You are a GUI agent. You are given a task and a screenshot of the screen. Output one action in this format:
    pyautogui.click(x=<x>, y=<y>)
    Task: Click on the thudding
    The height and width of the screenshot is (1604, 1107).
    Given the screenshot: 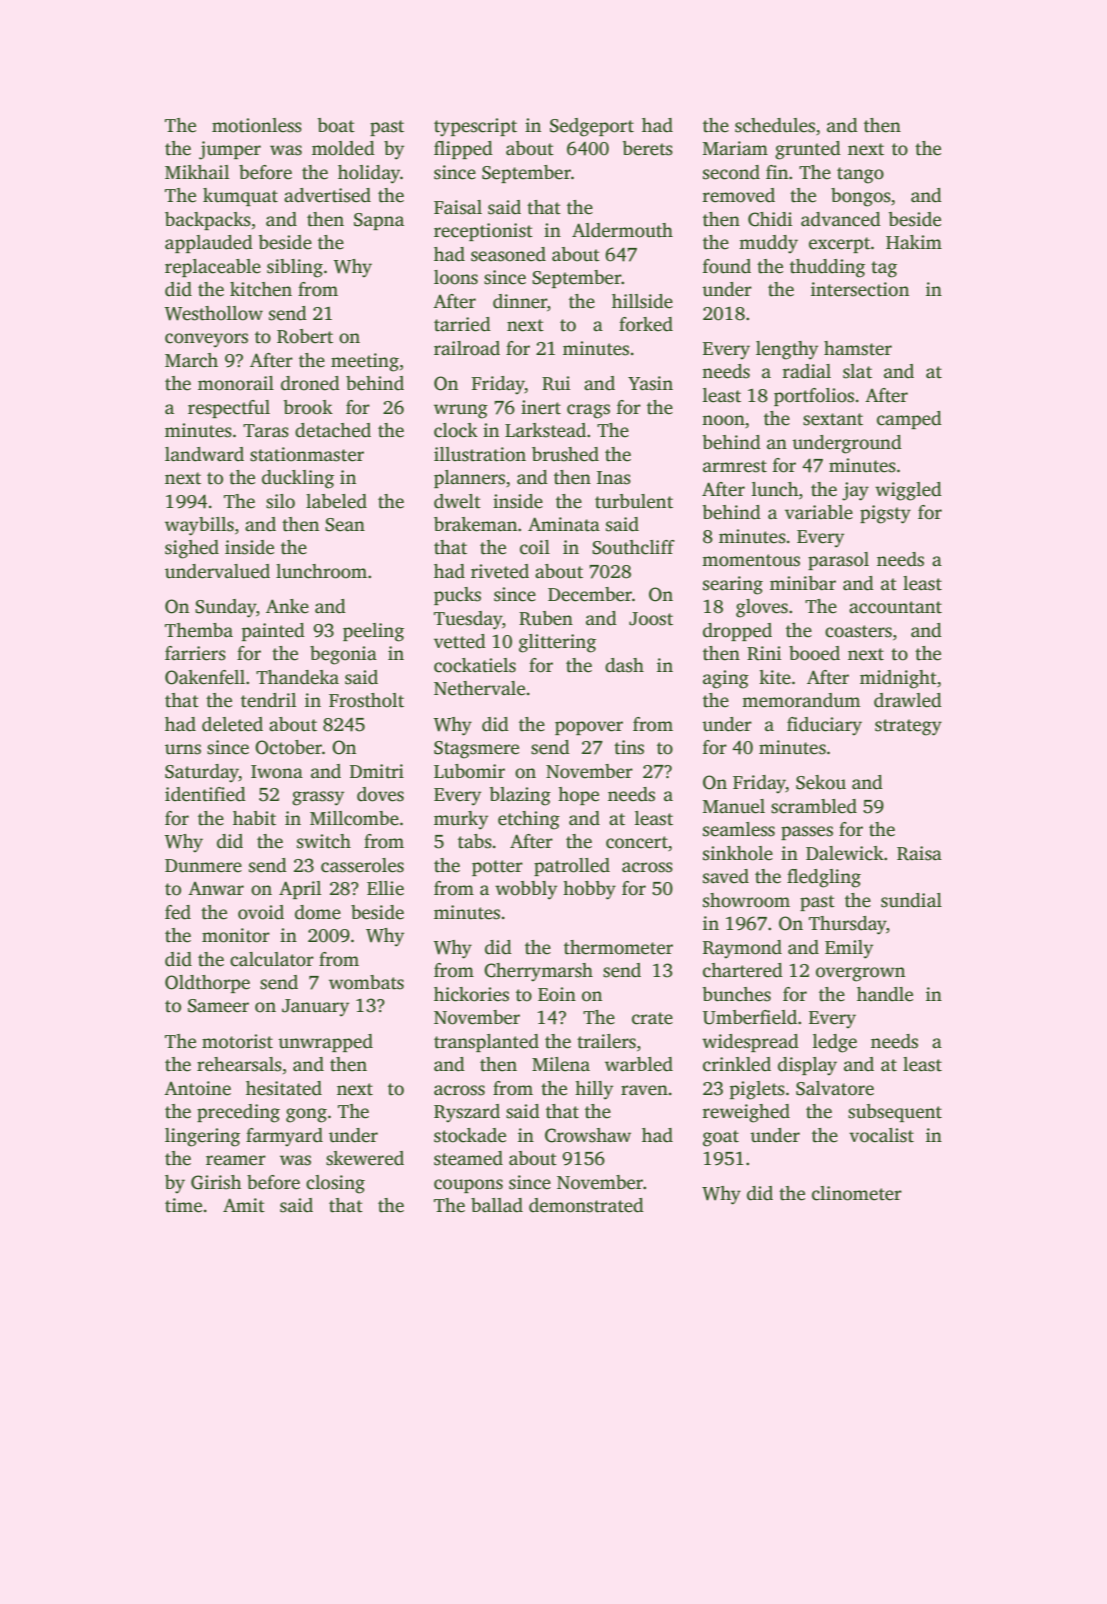 What is the action you would take?
    pyautogui.click(x=827, y=268)
